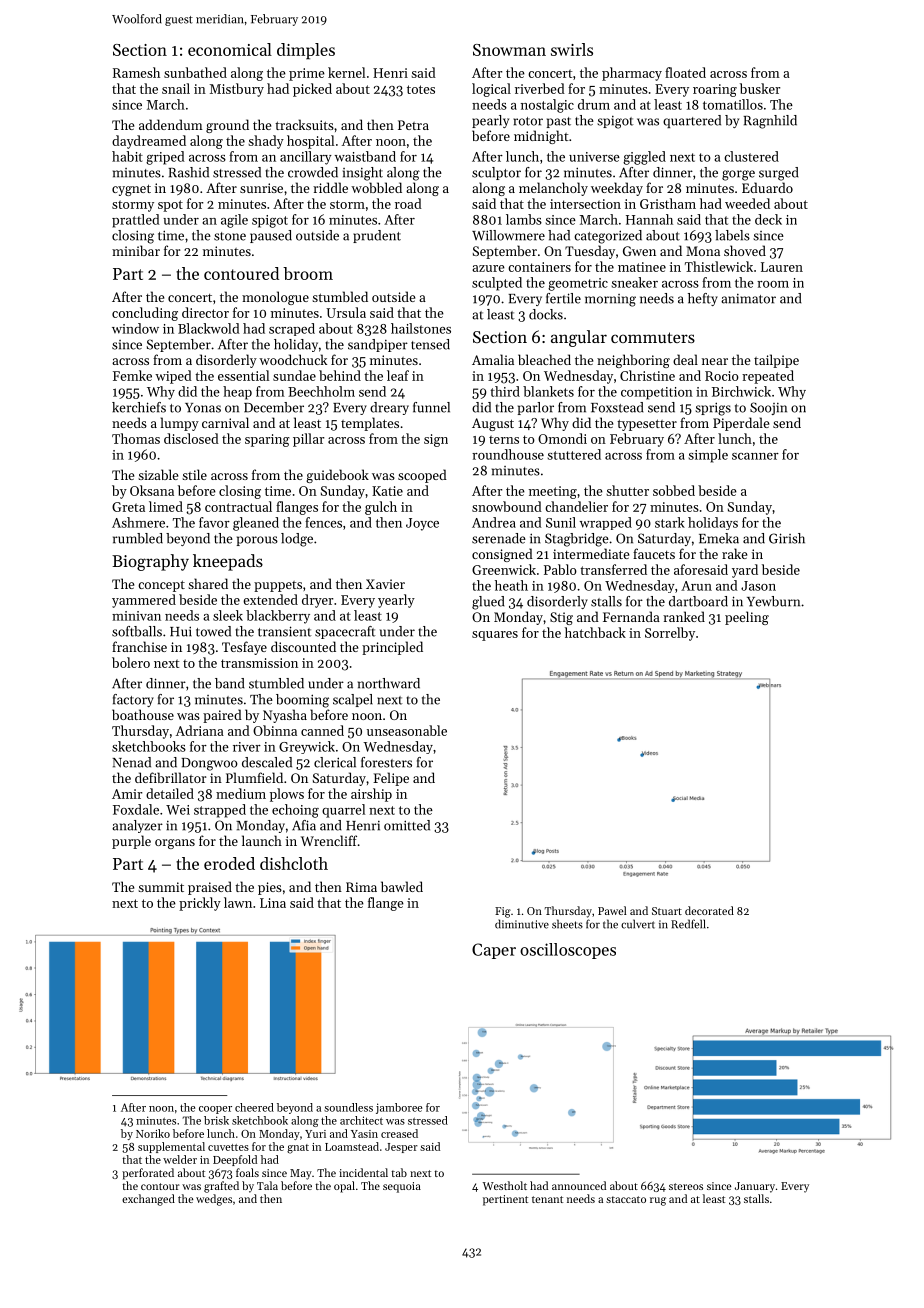 The width and height of the document is (924, 1308). What do you see at coordinates (136, 438) in the document?
I see `Thomas` at bounding box center [136, 438].
